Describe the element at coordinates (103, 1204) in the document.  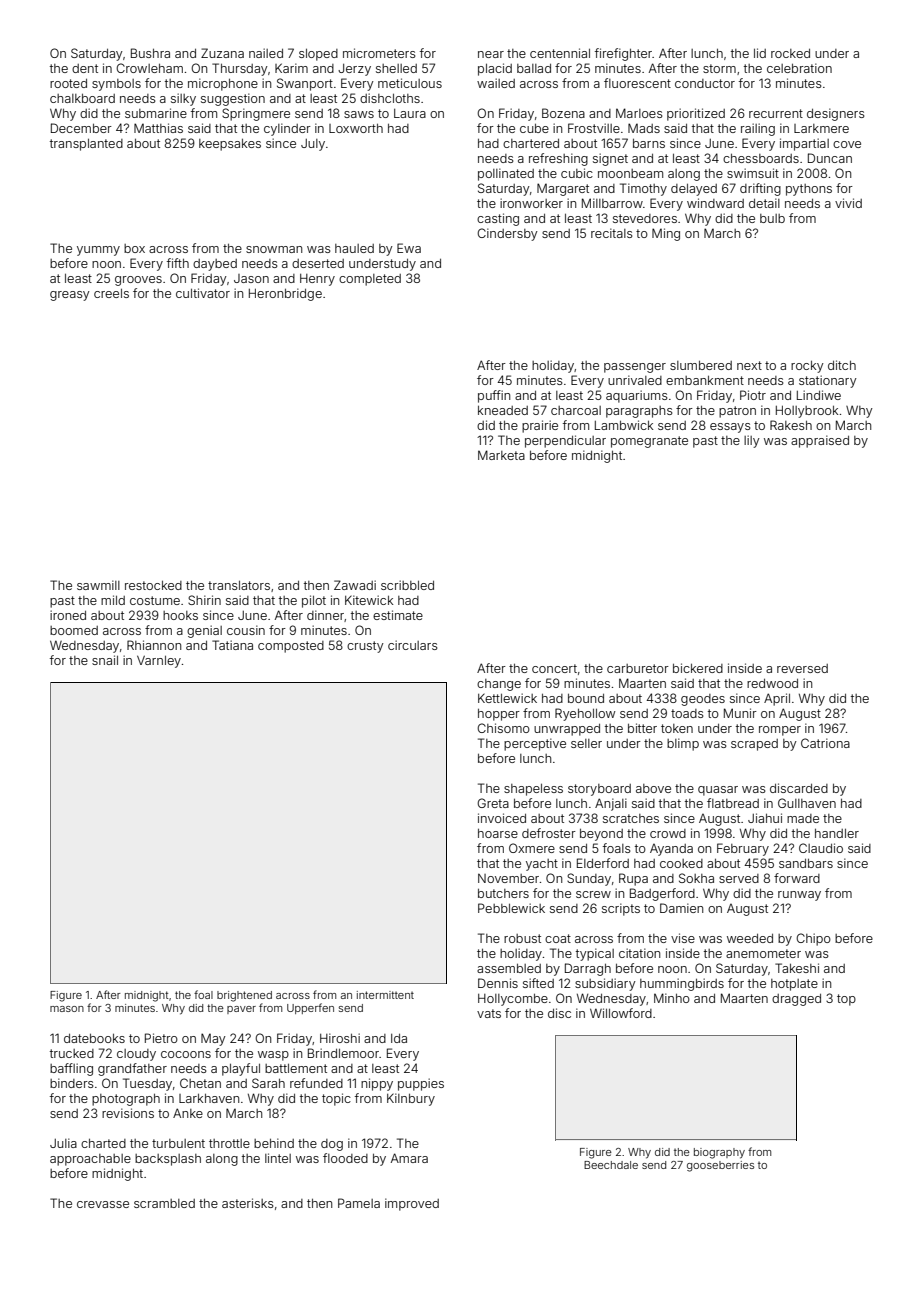
I see `crevasse` at that location.
